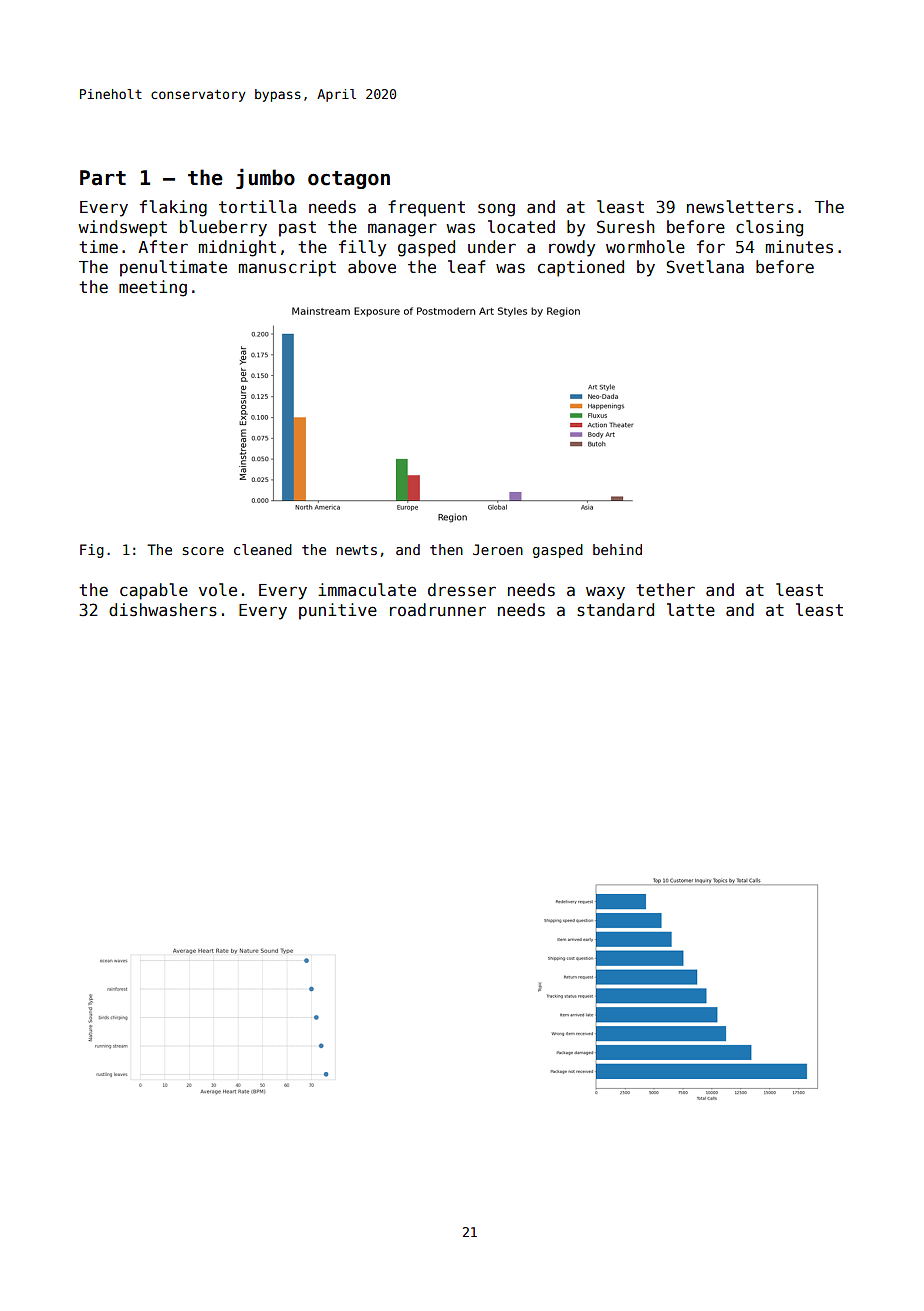  What do you see at coordinates (467, 267) in the document?
I see `leaf` at bounding box center [467, 267].
